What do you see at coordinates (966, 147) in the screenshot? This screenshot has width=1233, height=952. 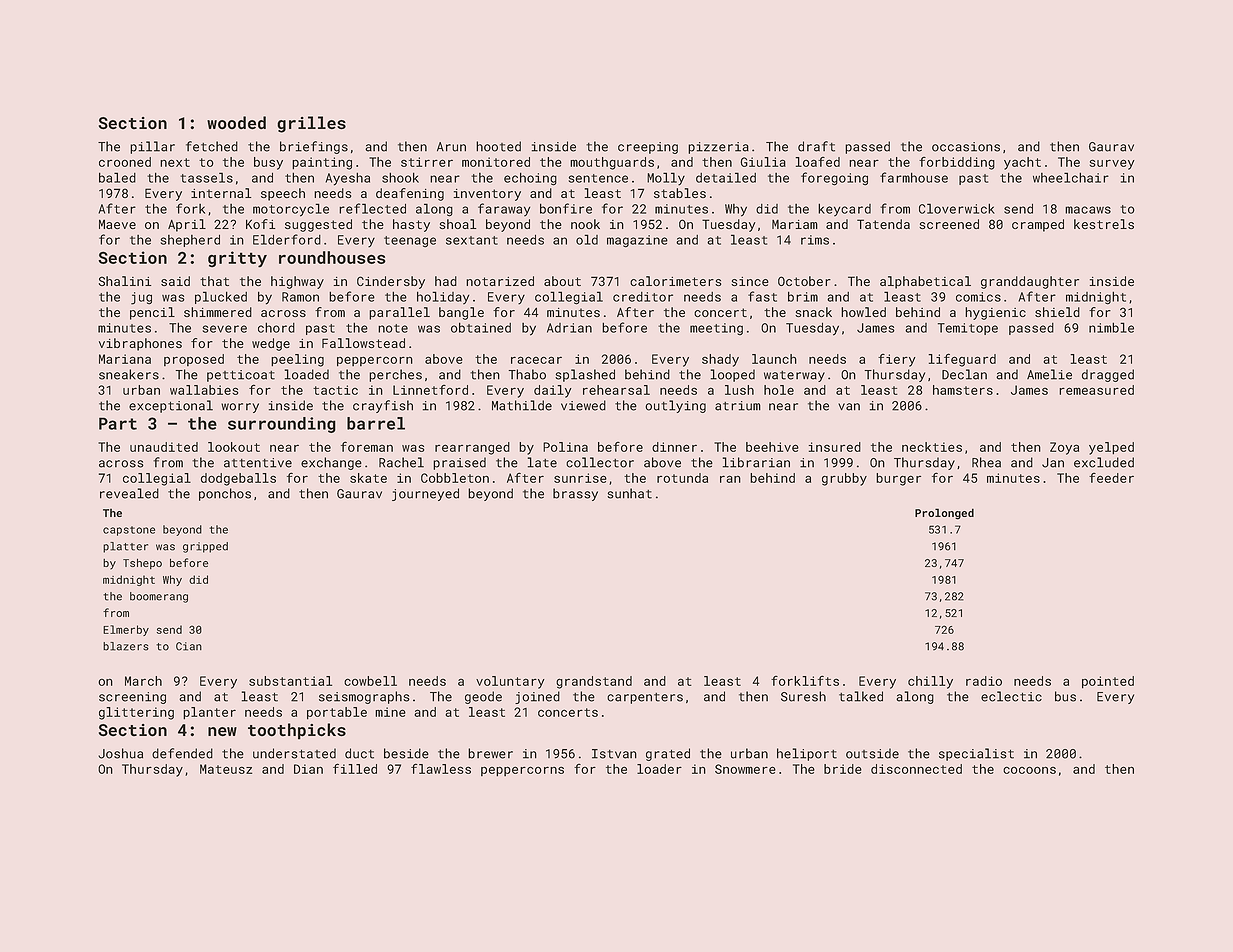 I see `occasions` at bounding box center [966, 147].
